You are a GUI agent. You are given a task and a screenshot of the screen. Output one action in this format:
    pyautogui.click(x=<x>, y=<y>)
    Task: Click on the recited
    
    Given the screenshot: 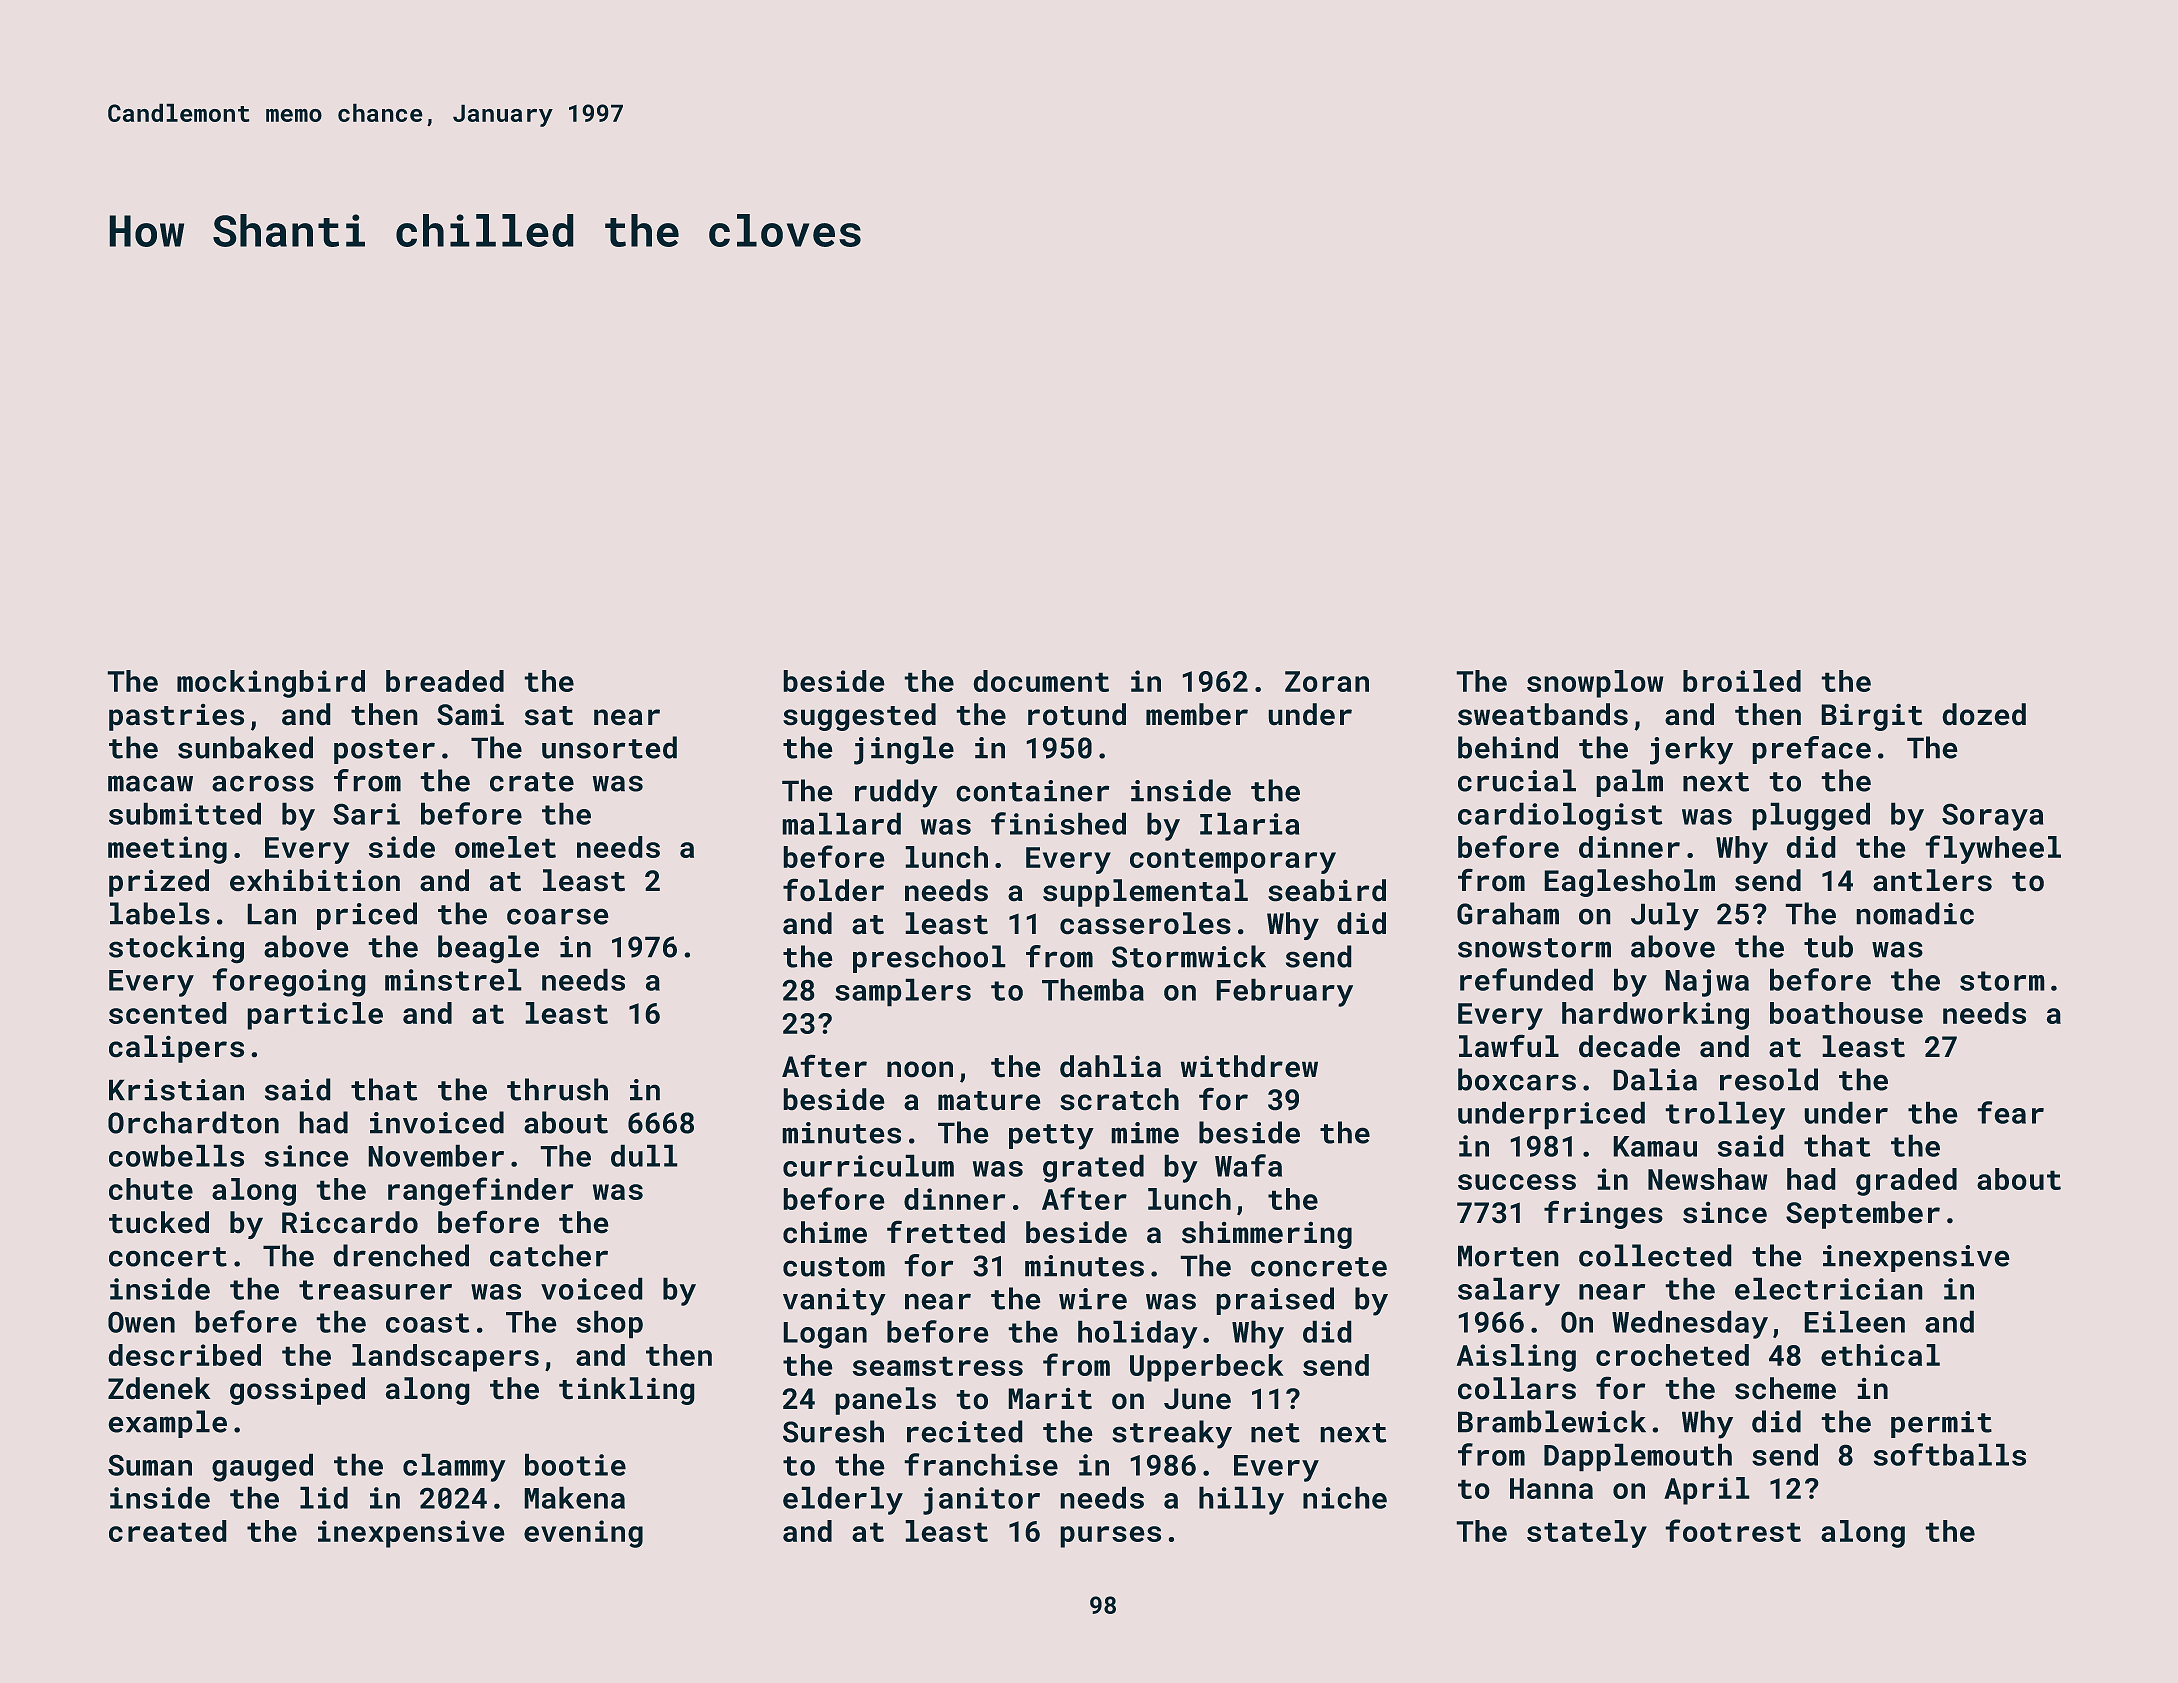 What is the action you would take?
    pyautogui.click(x=965, y=1431)
